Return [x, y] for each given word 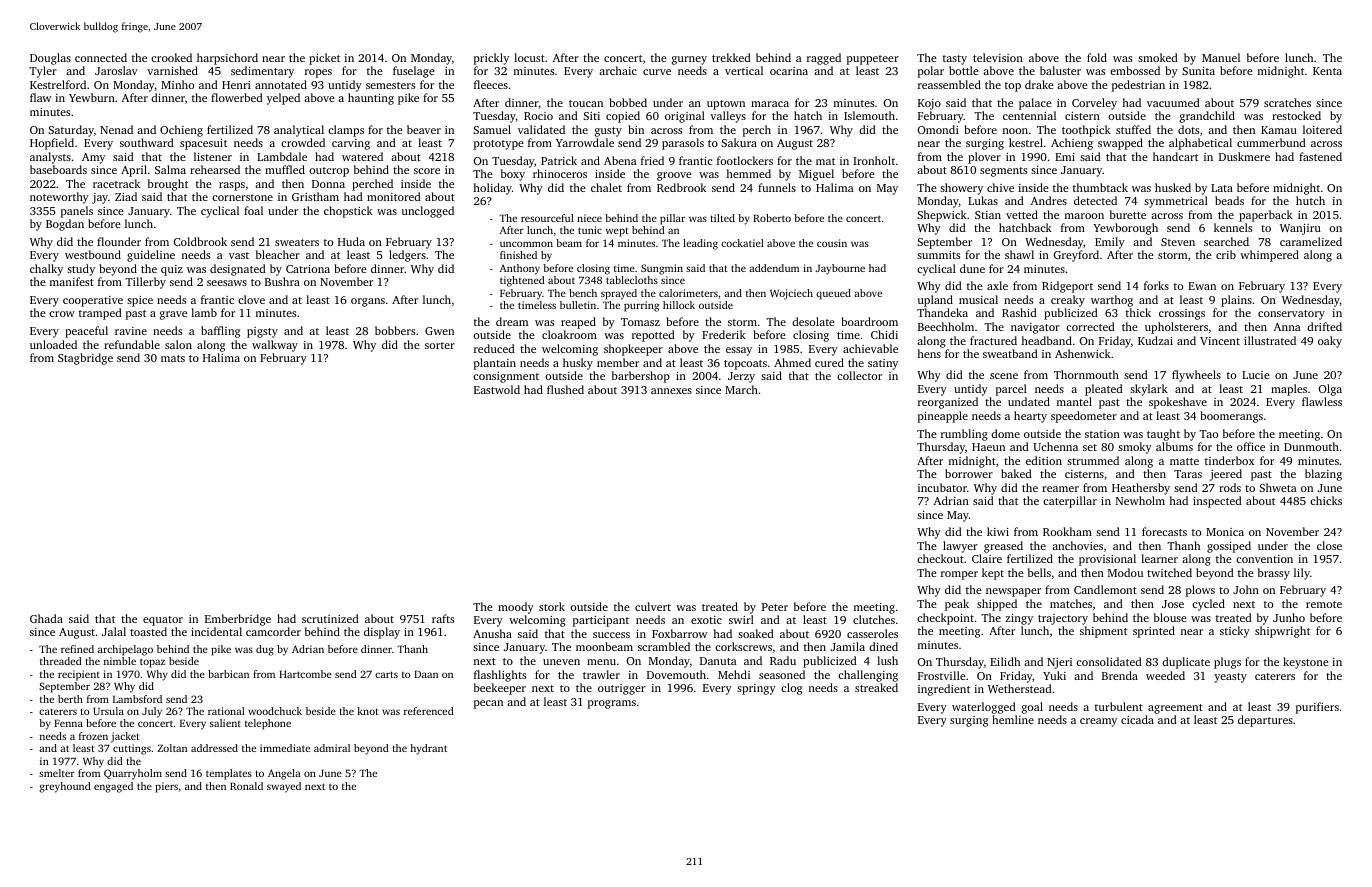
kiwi [998, 531]
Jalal [114, 631]
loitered [1322, 129]
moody [516, 608]
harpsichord [227, 59]
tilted [723, 218]
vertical [744, 70]
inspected [1217, 502]
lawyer [960, 547]
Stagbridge [85, 359]
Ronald [246, 786]
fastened [1320, 156]
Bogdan [65, 225]
